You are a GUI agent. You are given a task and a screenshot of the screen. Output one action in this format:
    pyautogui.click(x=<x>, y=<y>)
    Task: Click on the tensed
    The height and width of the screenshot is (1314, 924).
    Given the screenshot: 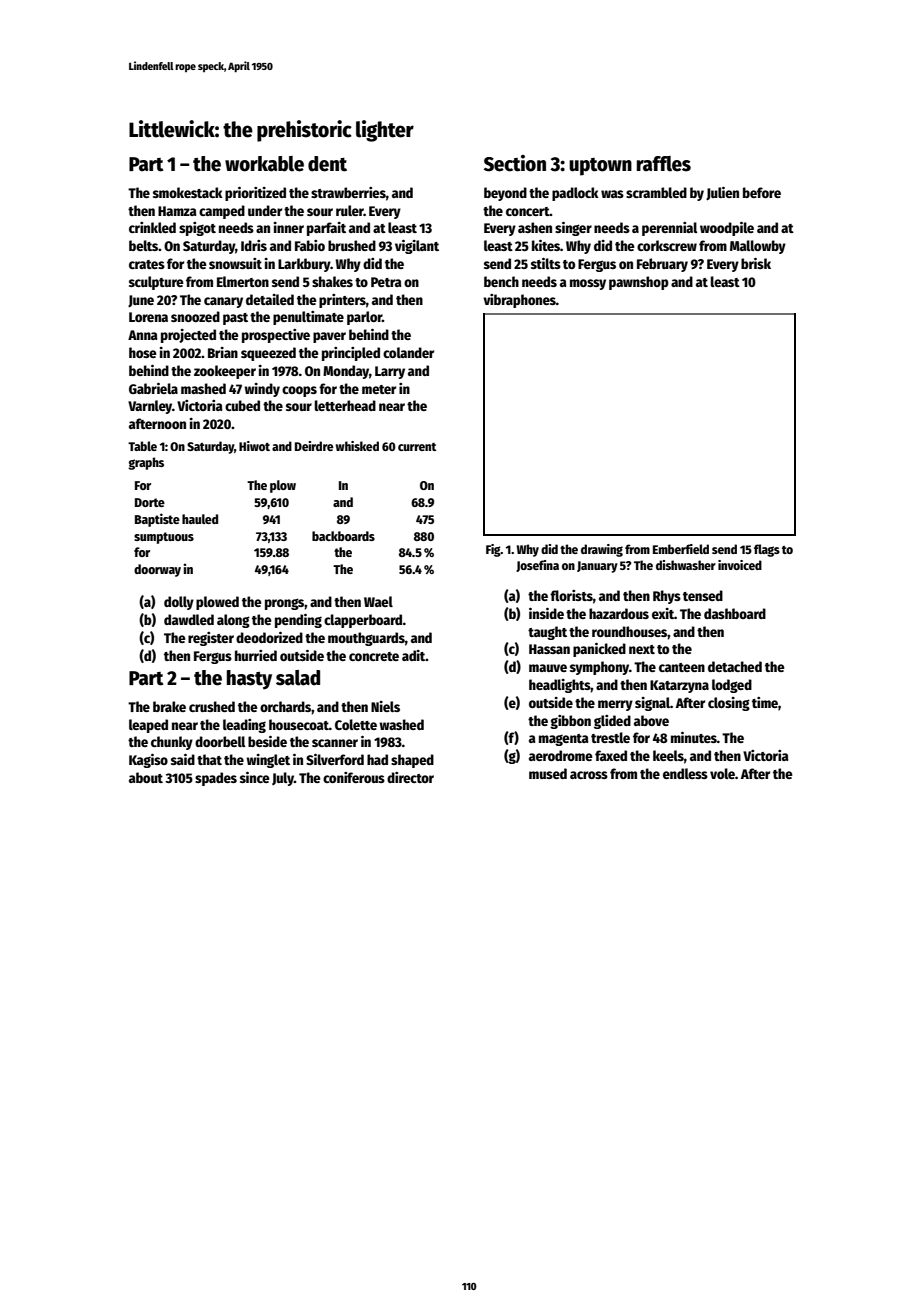 What is the action you would take?
    pyautogui.click(x=703, y=595)
